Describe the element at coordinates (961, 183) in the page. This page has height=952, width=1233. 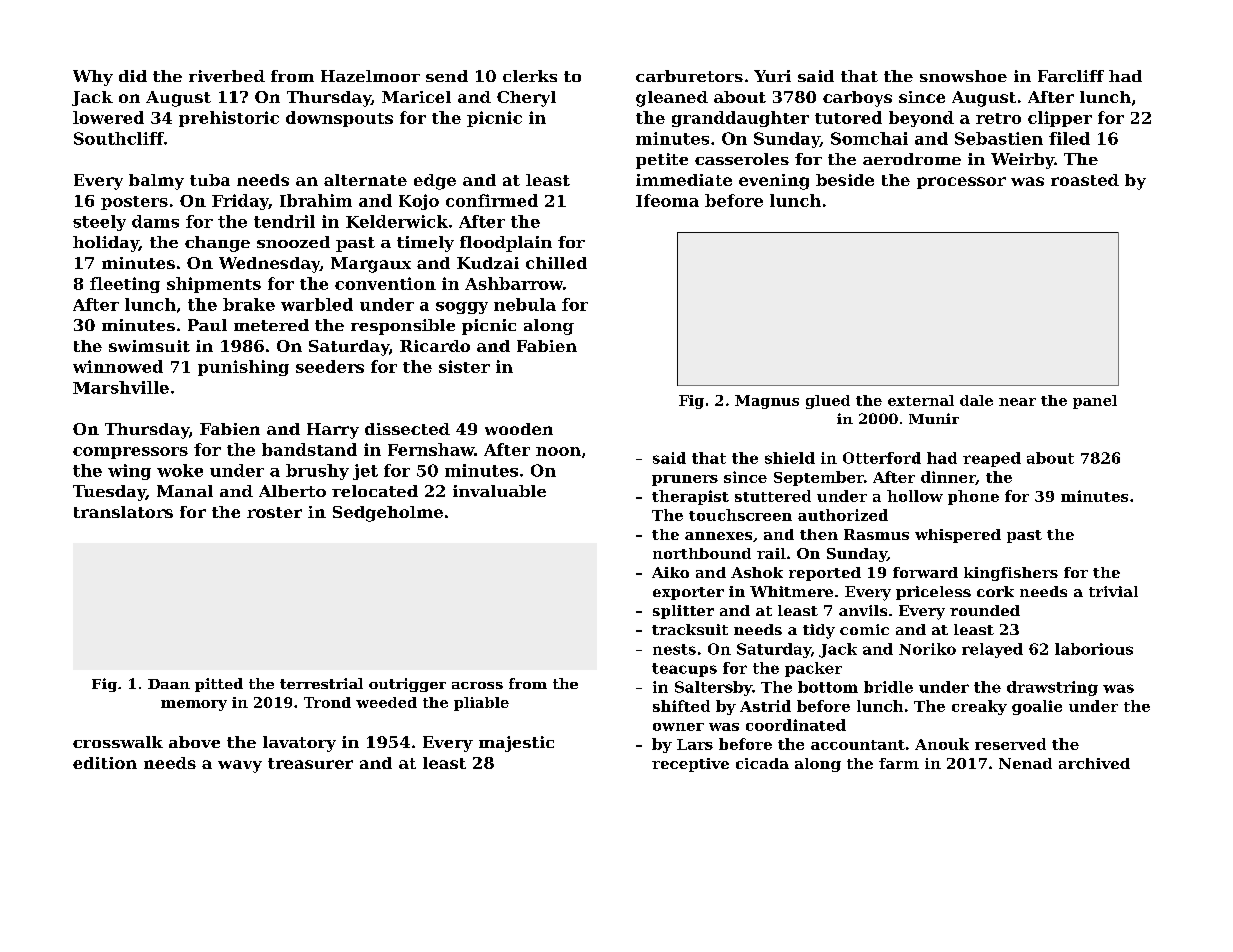
I see `processor` at that location.
